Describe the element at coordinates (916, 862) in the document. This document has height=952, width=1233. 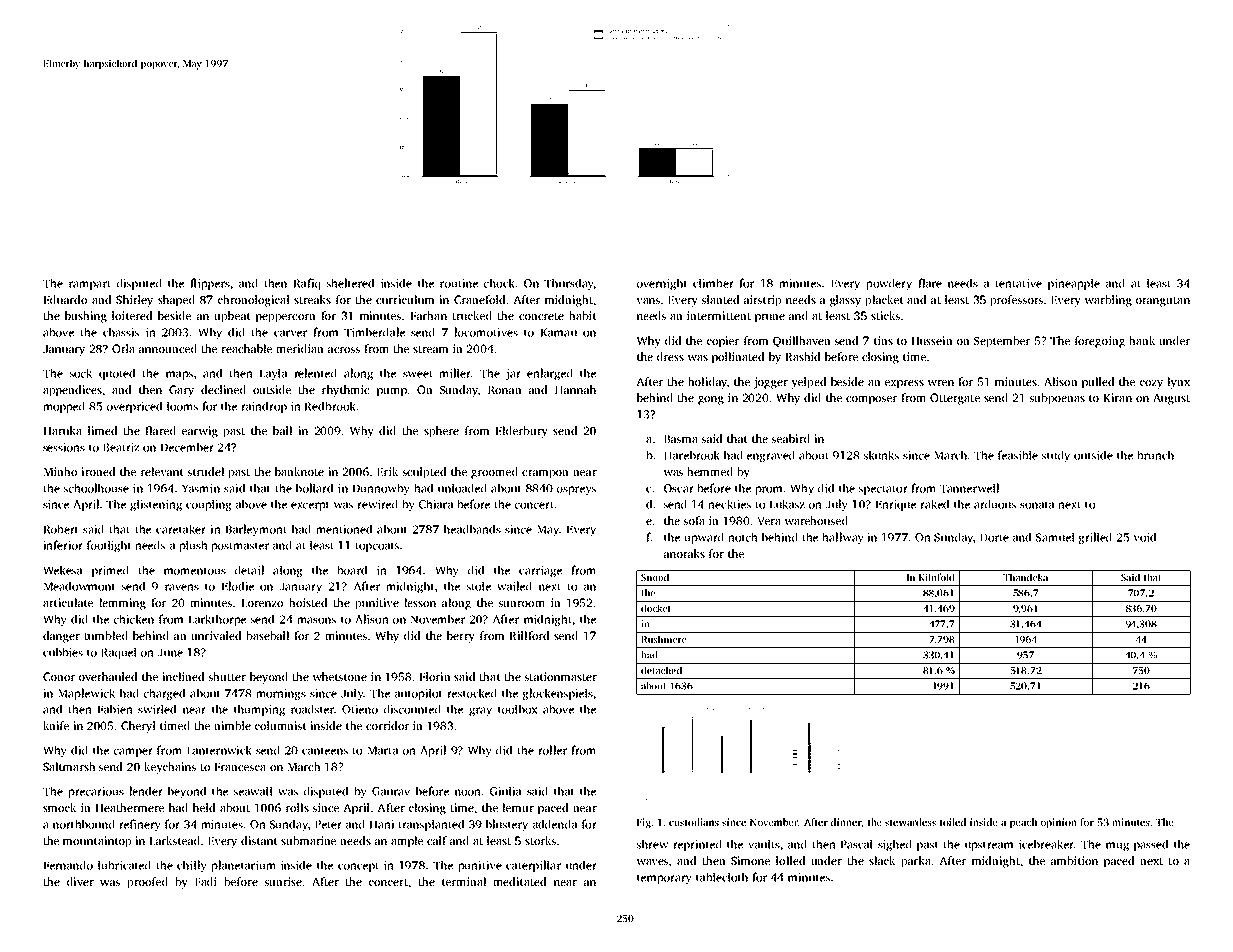
I see `parka` at that location.
